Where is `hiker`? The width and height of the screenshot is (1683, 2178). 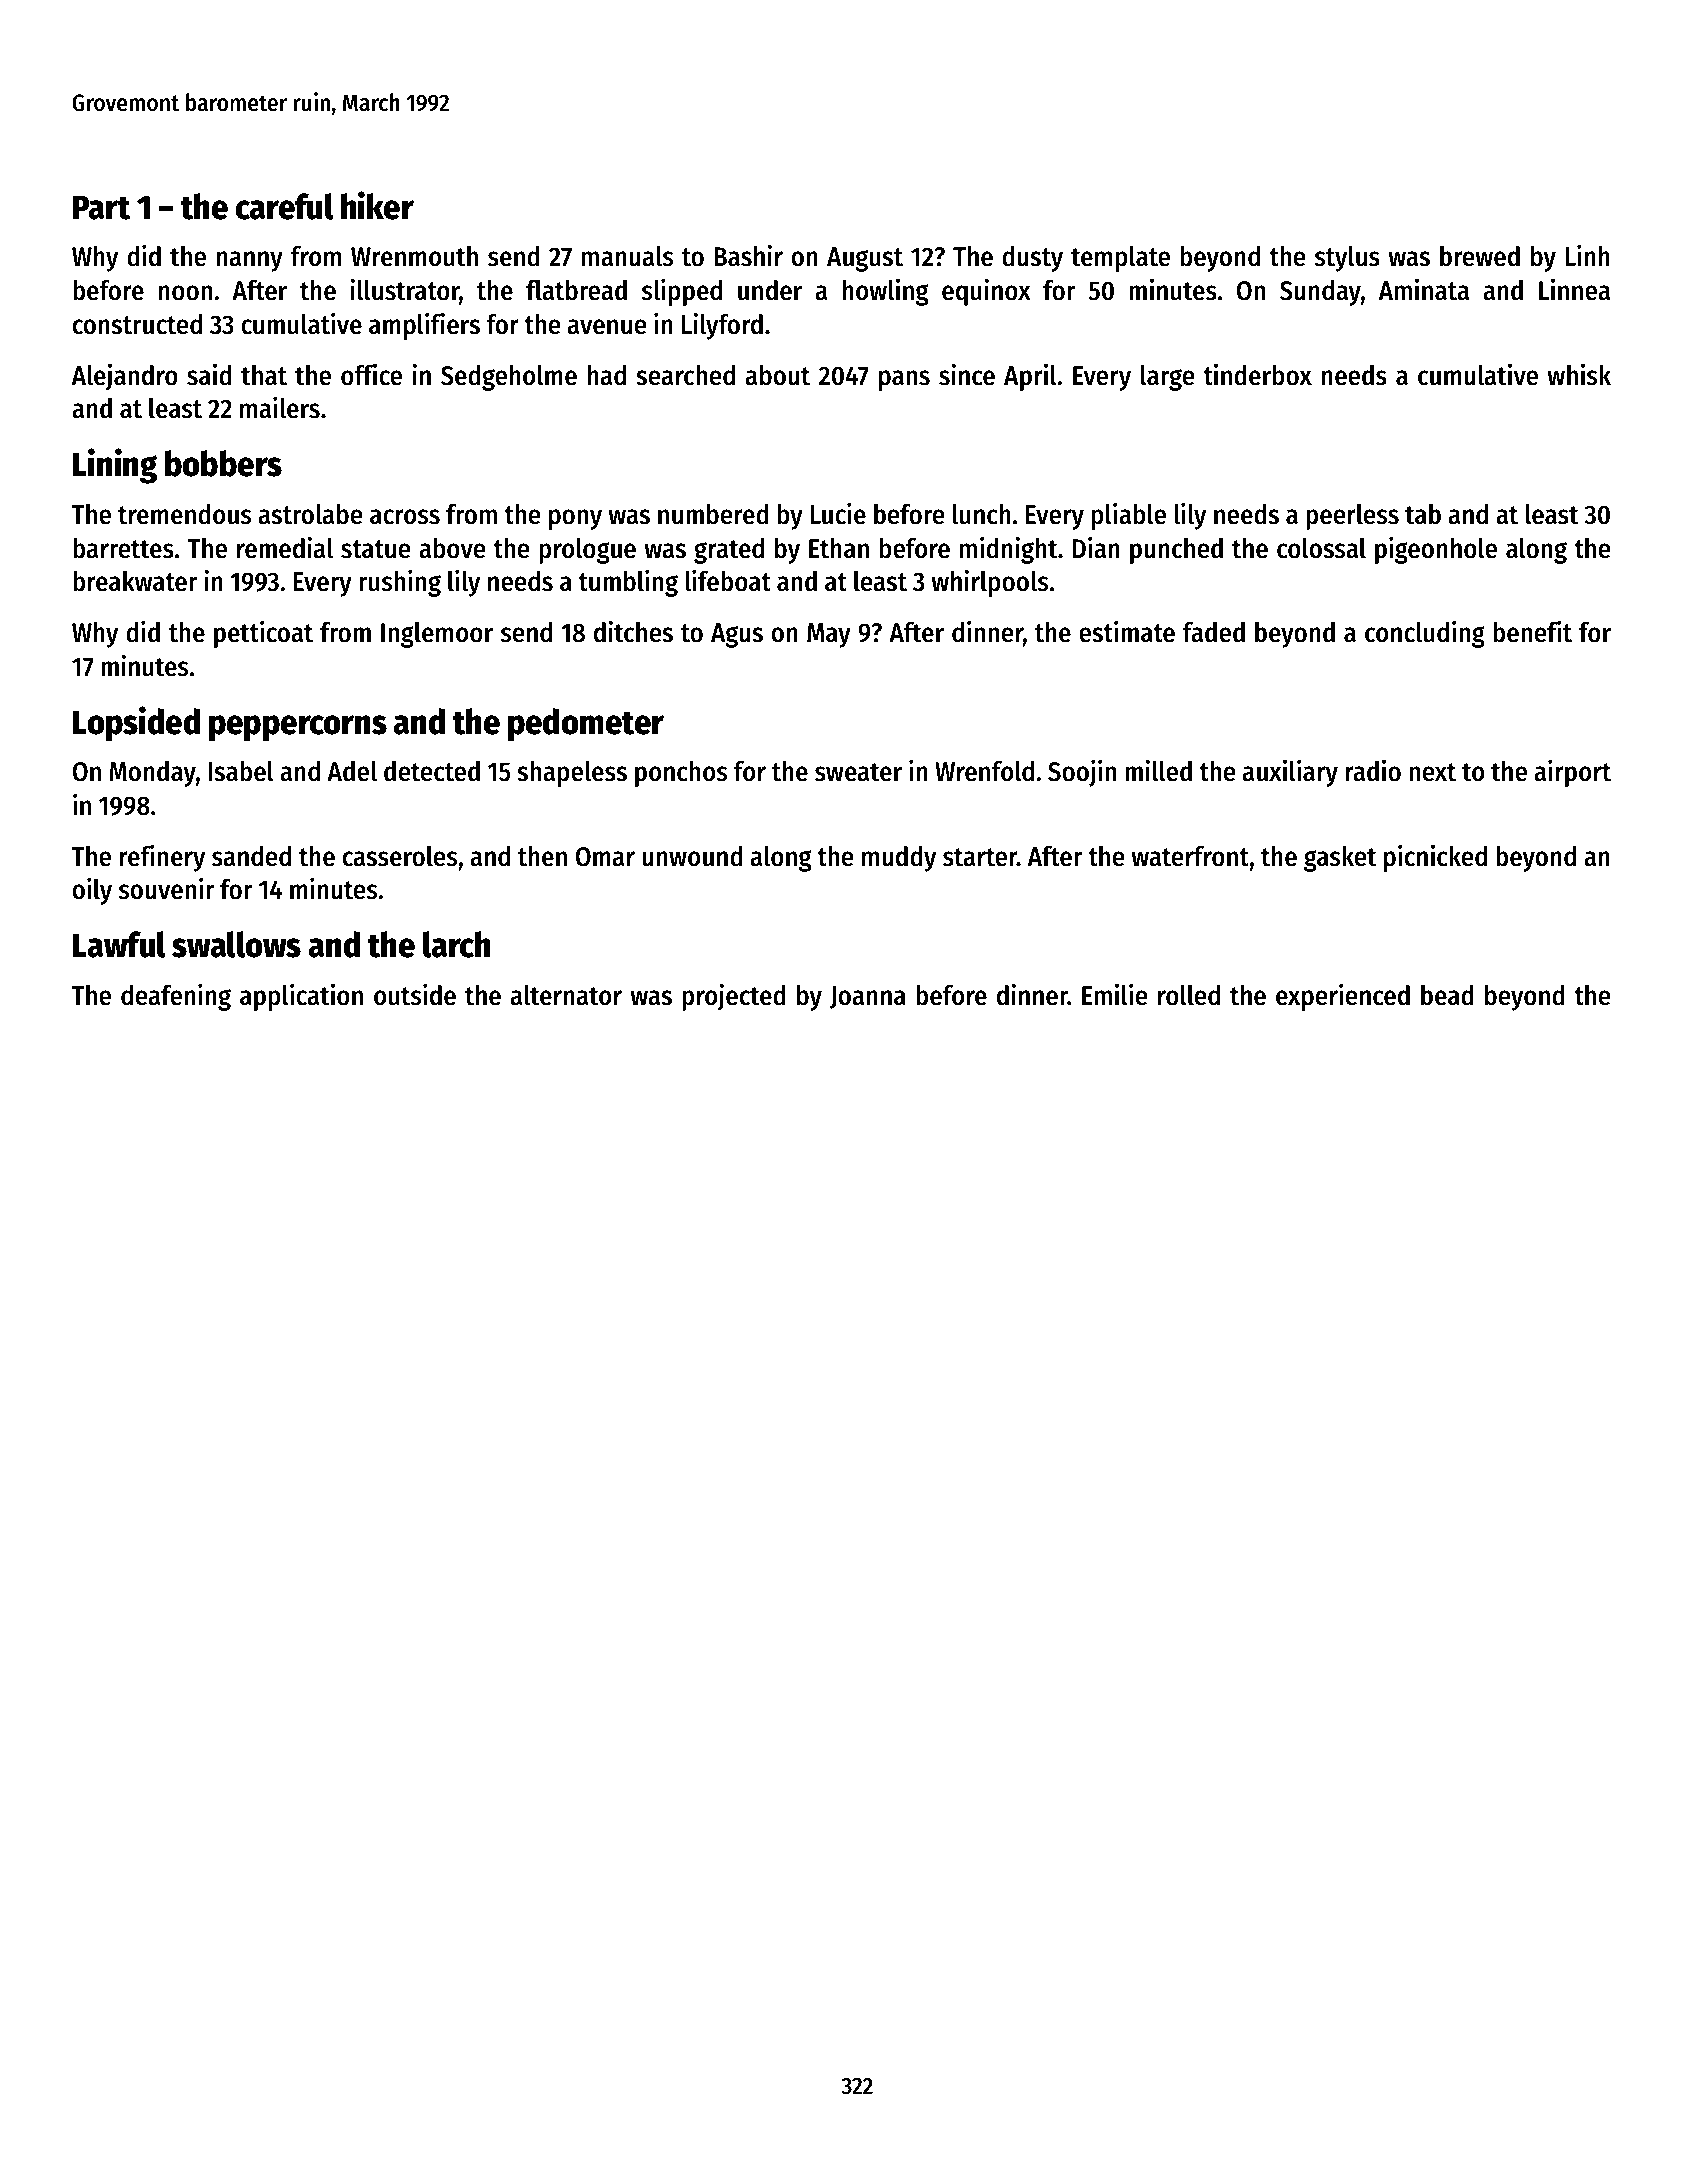
hiker is located at coordinates (377, 205).
